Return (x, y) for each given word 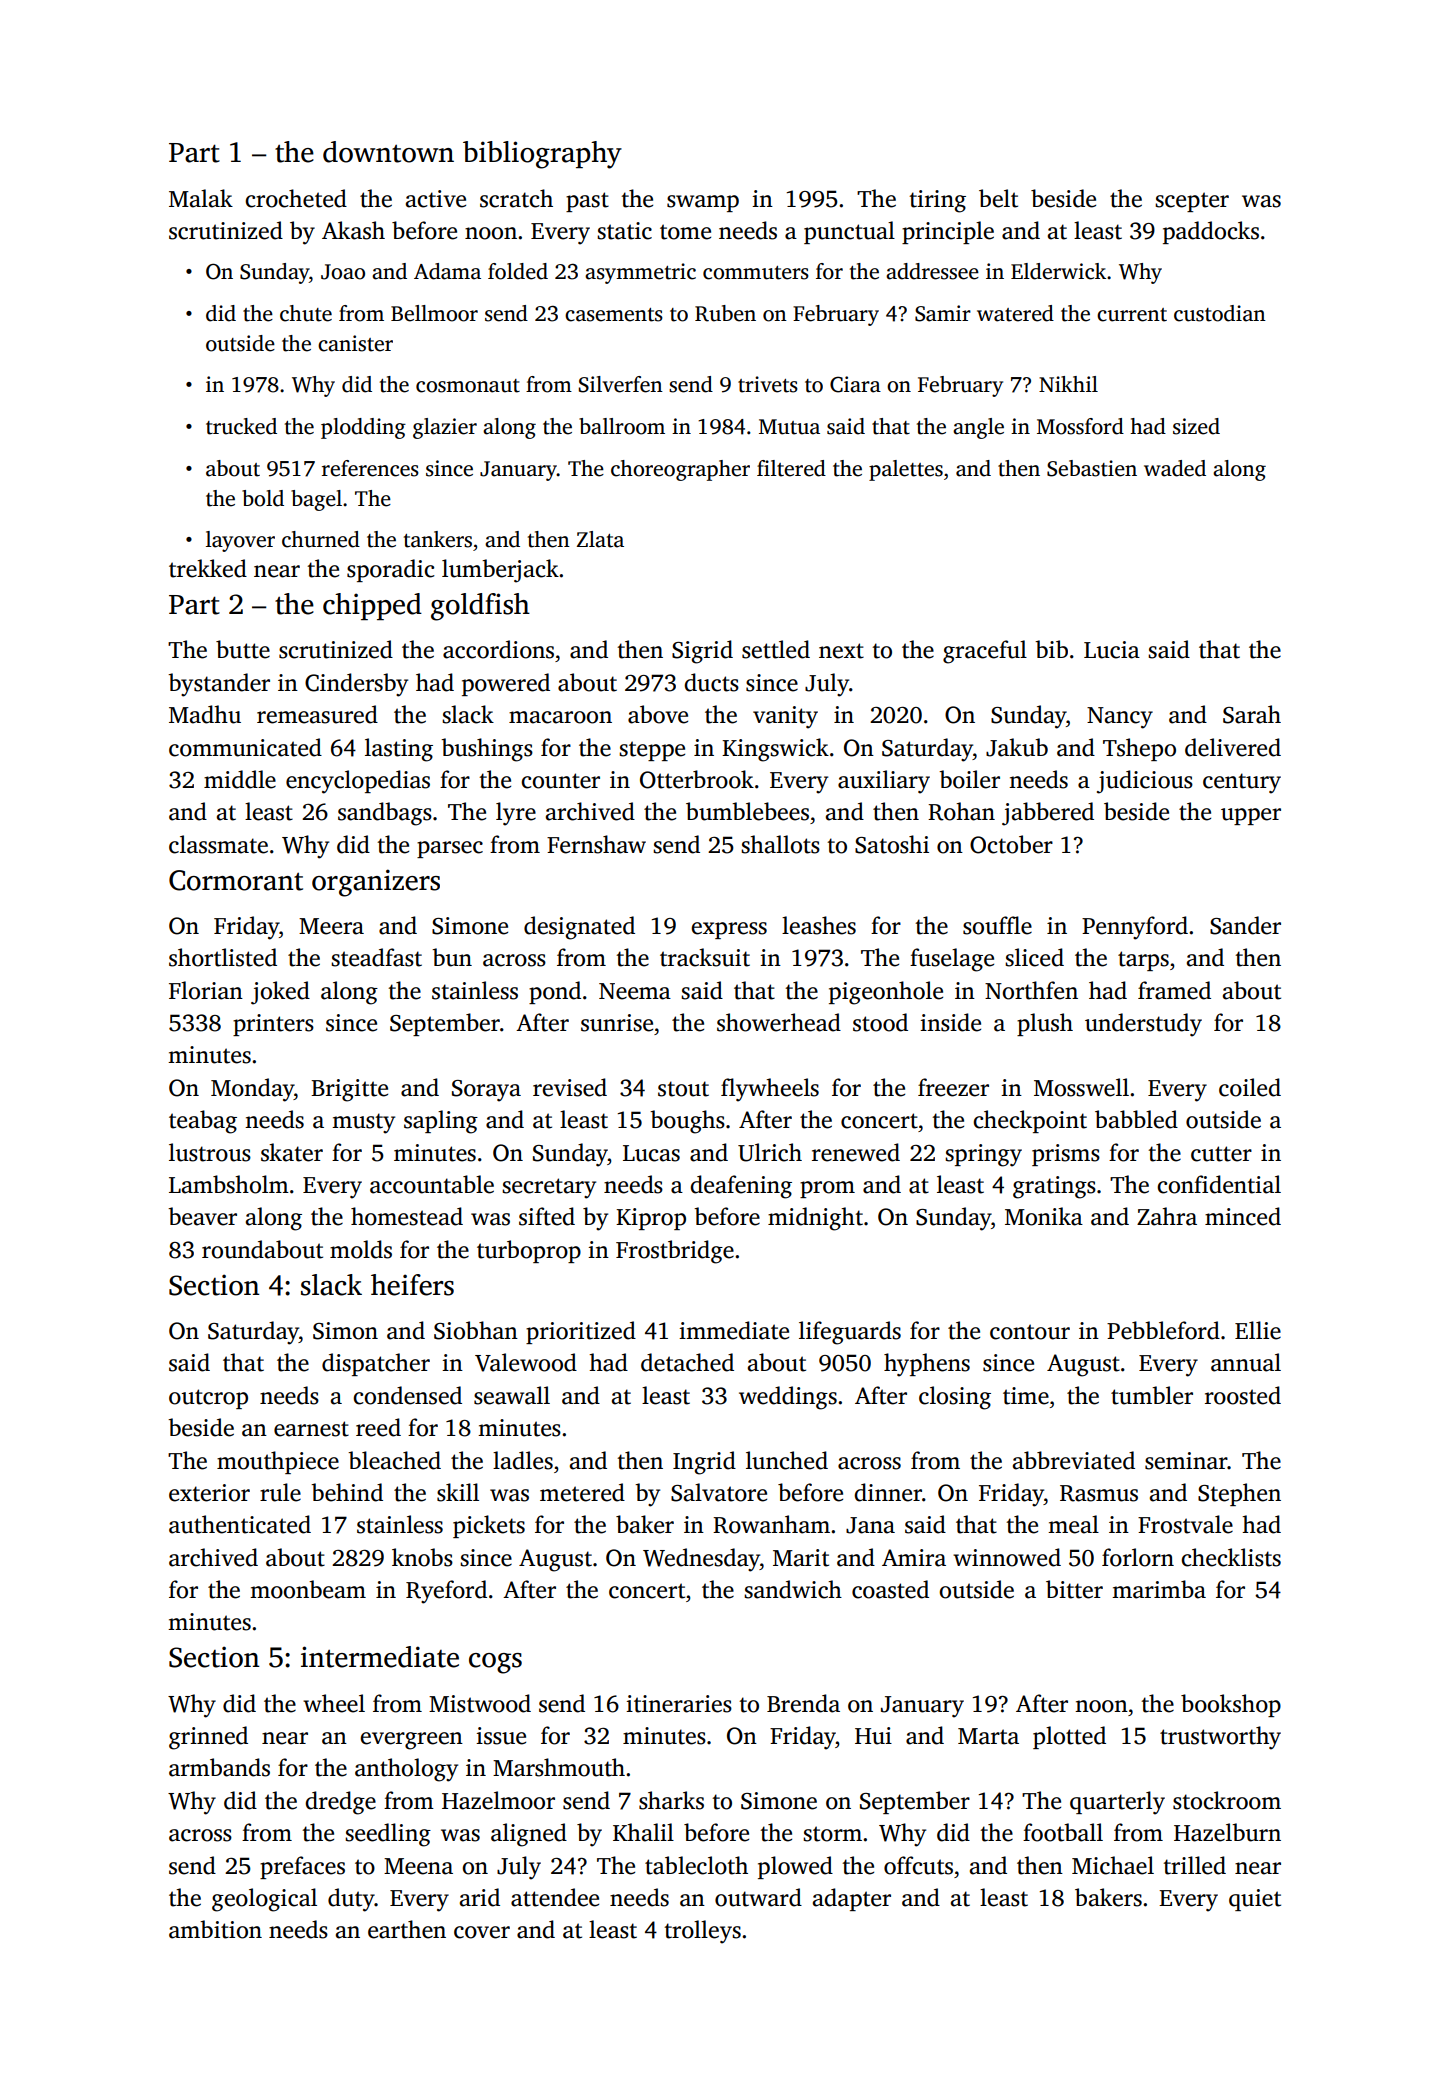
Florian (206, 990)
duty (351, 1900)
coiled (1250, 1087)
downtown (388, 152)
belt (998, 198)
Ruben (725, 313)
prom (827, 1189)
